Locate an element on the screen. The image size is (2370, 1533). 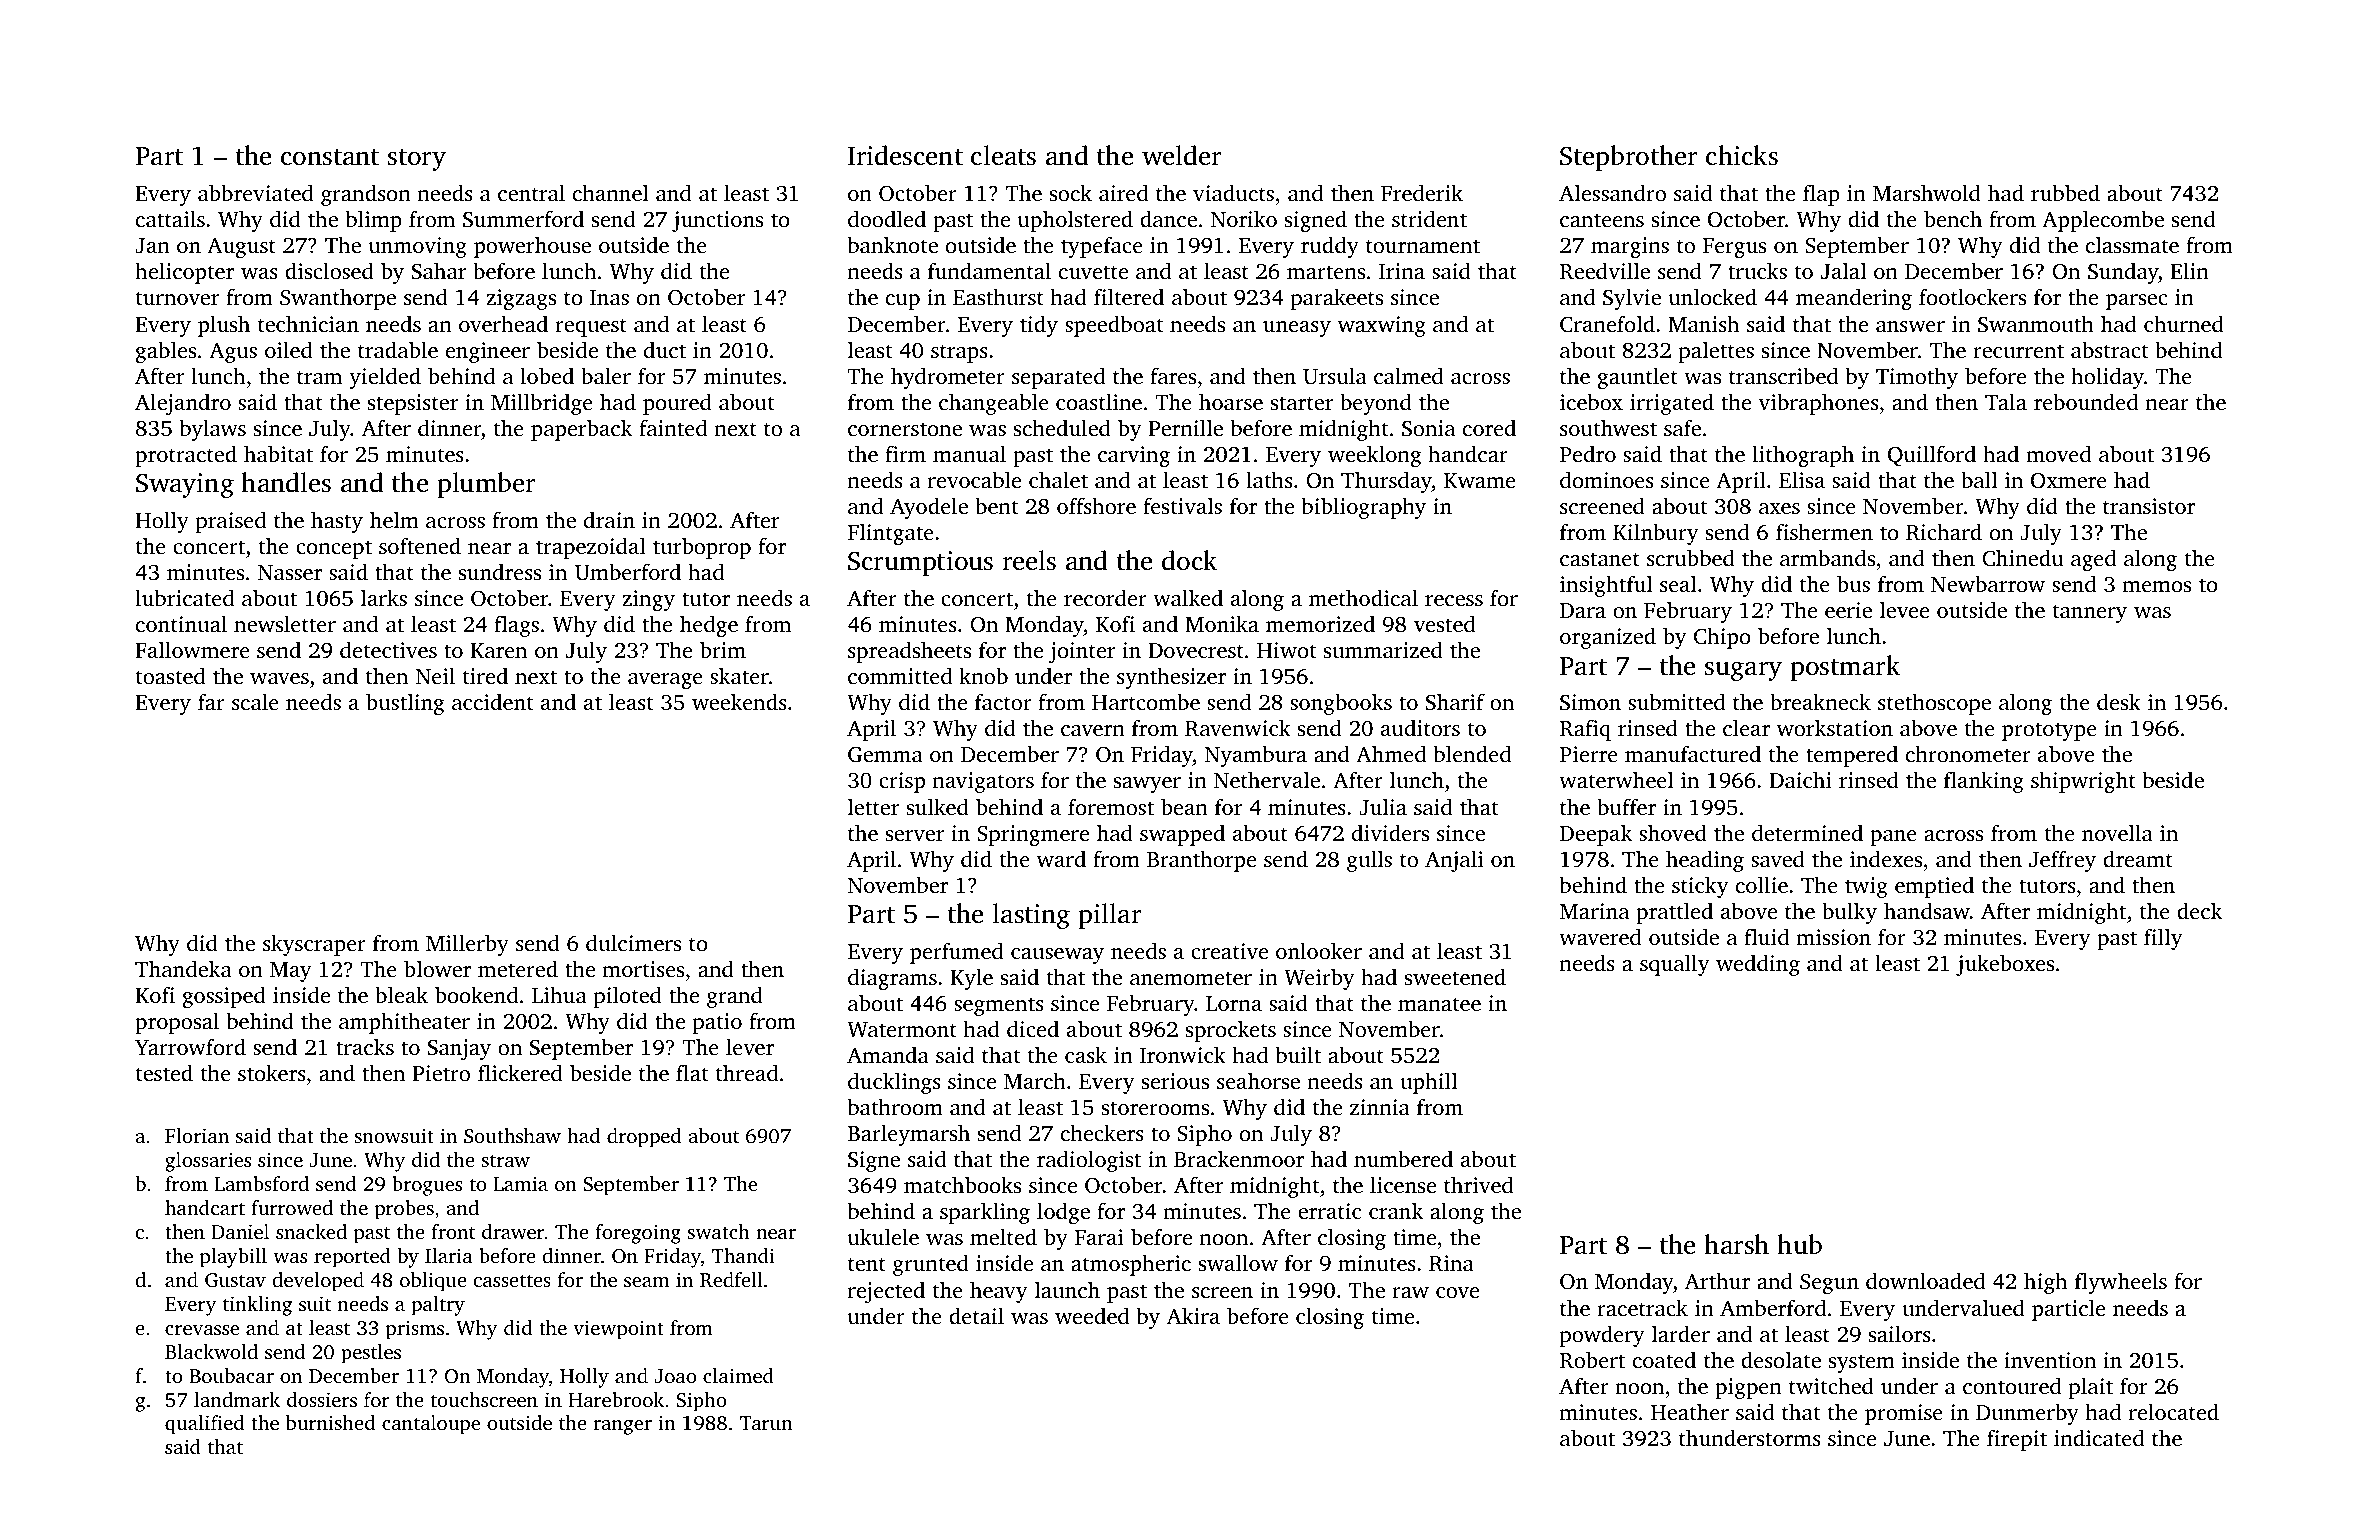
cattails is located at coordinates (170, 218).
